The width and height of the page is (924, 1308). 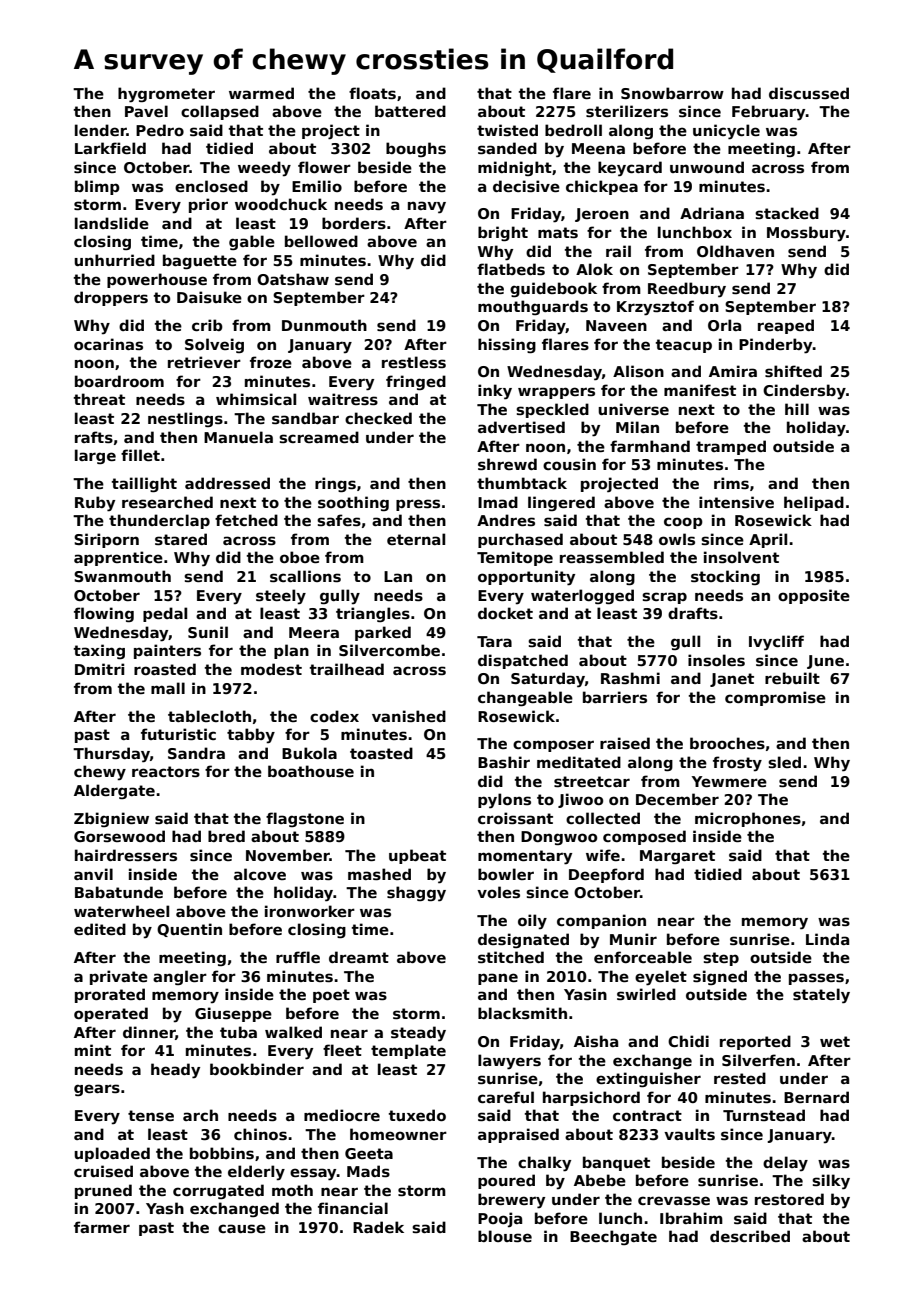 I want to click on Alok, so click(x=594, y=269).
